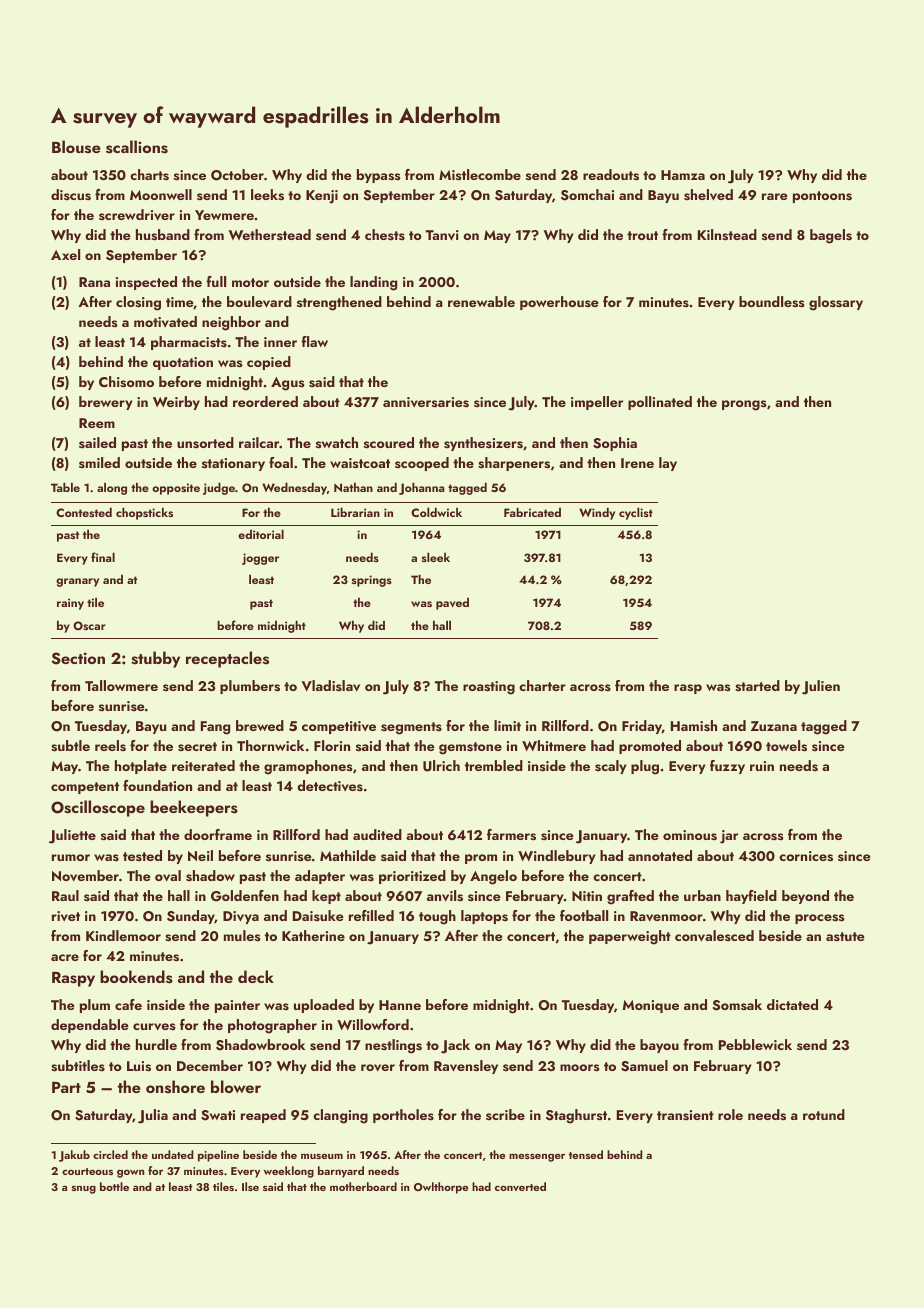 This screenshot has width=924, height=1308. What do you see at coordinates (824, 1114) in the screenshot?
I see `rotund` at bounding box center [824, 1114].
